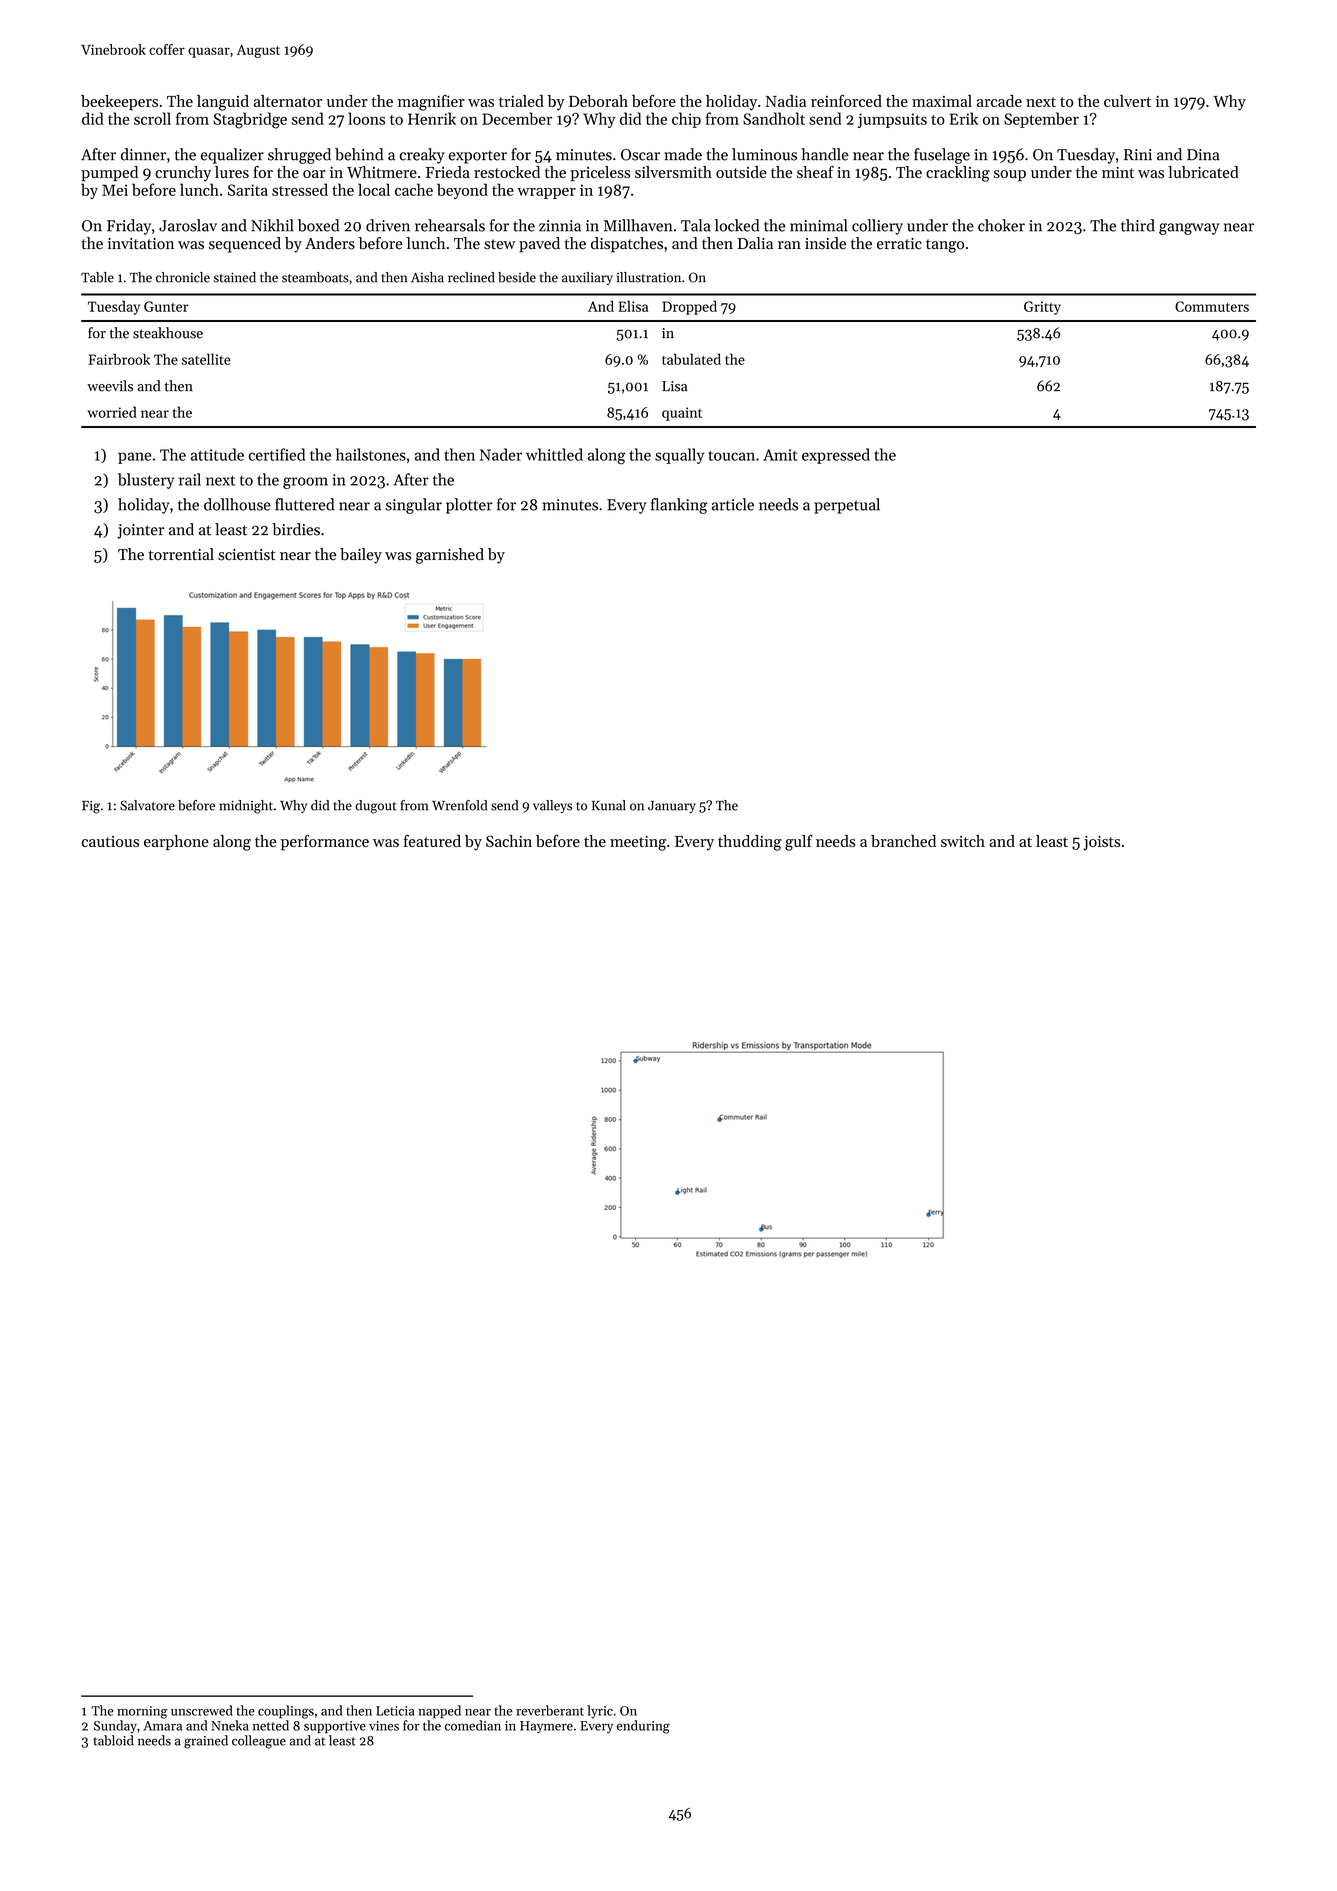 Image resolution: width=1337 pixels, height=1891 pixels. What do you see at coordinates (550, 1710) in the image?
I see `reverberant` at bounding box center [550, 1710].
